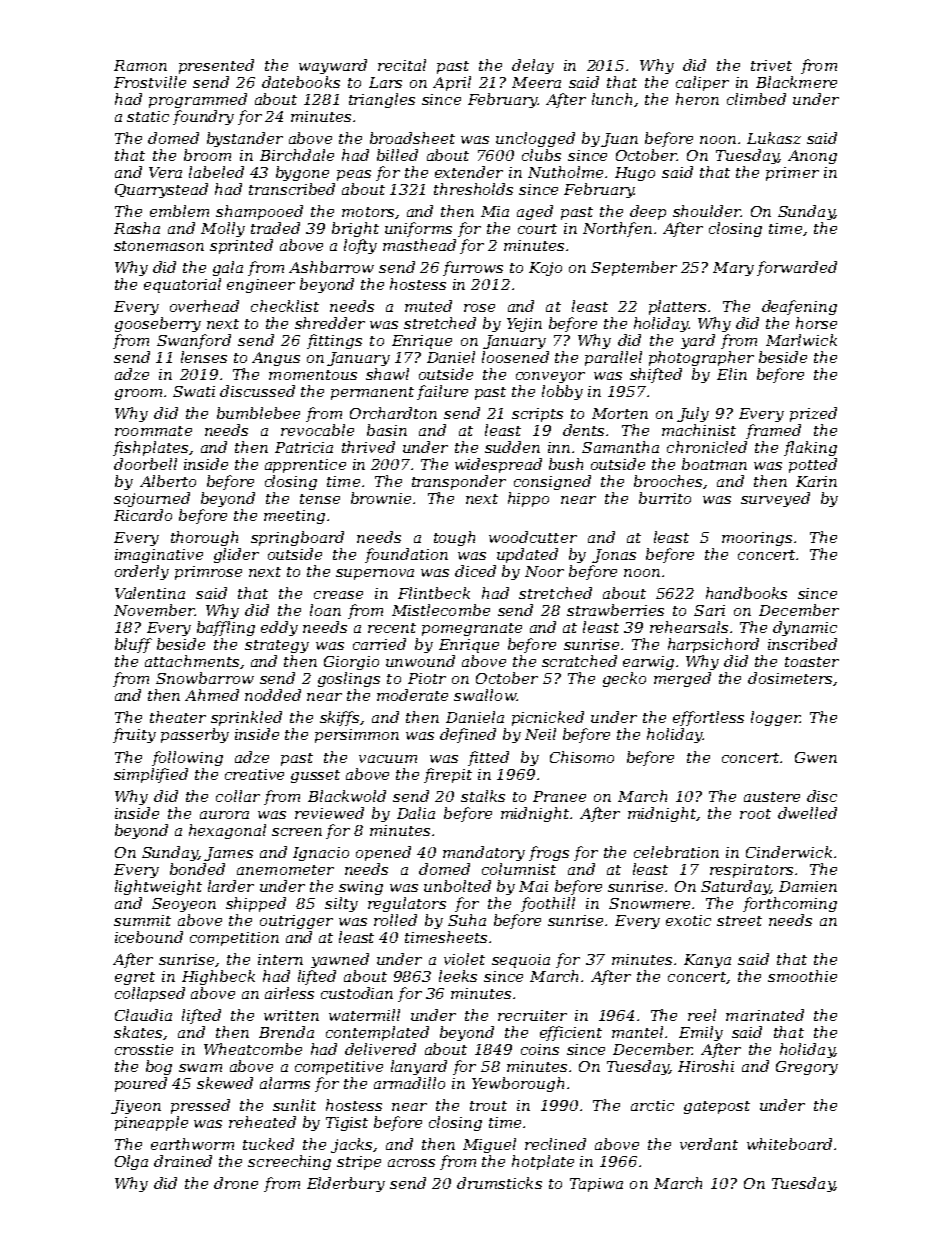 The image size is (952, 1233). Describe the element at coordinates (816, 757) in the screenshot. I see `Gwen` at that location.
